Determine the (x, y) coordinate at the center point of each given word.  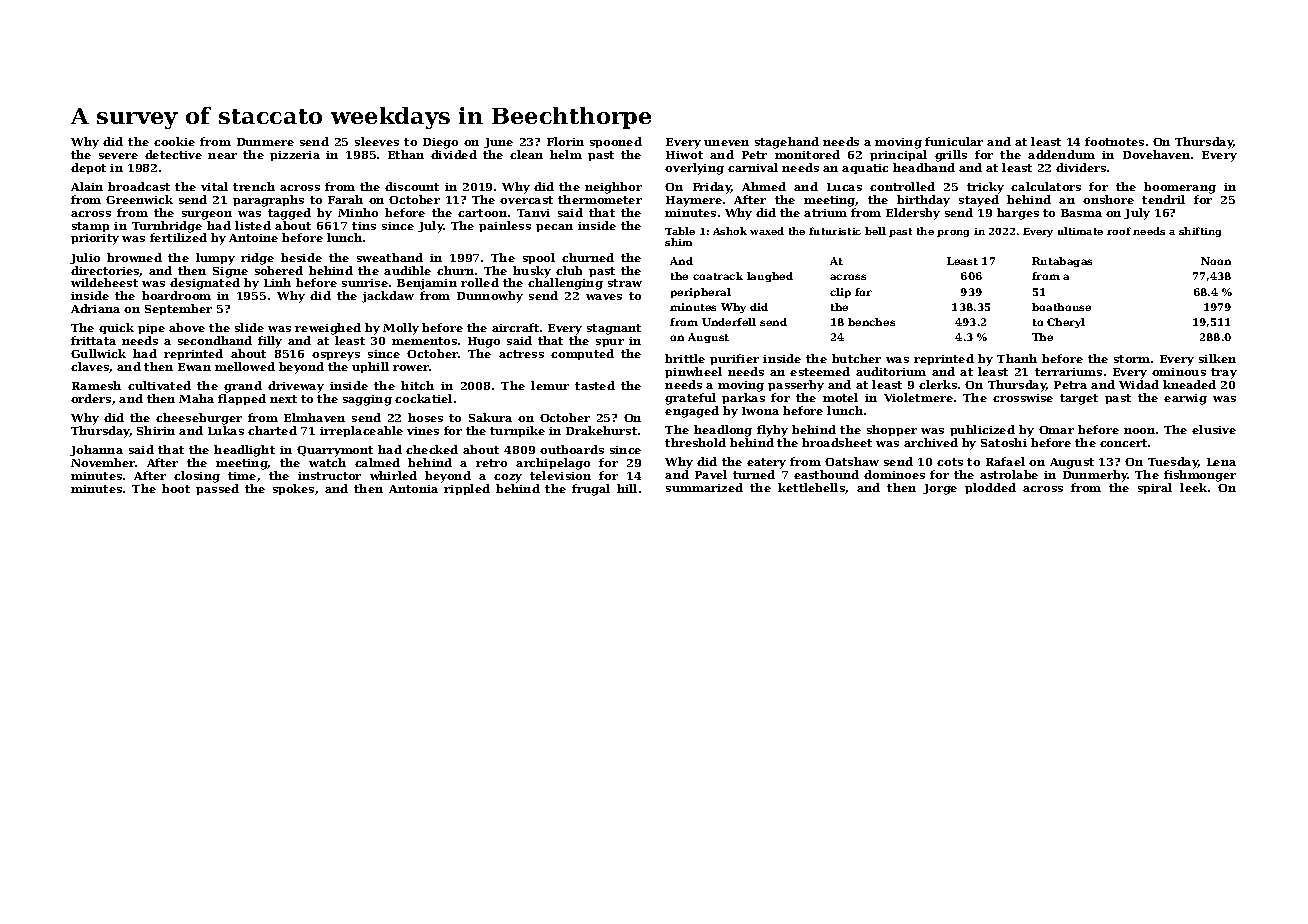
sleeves (377, 141)
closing (197, 477)
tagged (289, 214)
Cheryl (1066, 323)
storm (1132, 359)
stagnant (614, 329)
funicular (954, 141)
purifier (734, 359)
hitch (417, 385)
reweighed (328, 329)
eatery (766, 463)
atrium (825, 213)
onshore (1108, 199)
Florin (565, 141)
